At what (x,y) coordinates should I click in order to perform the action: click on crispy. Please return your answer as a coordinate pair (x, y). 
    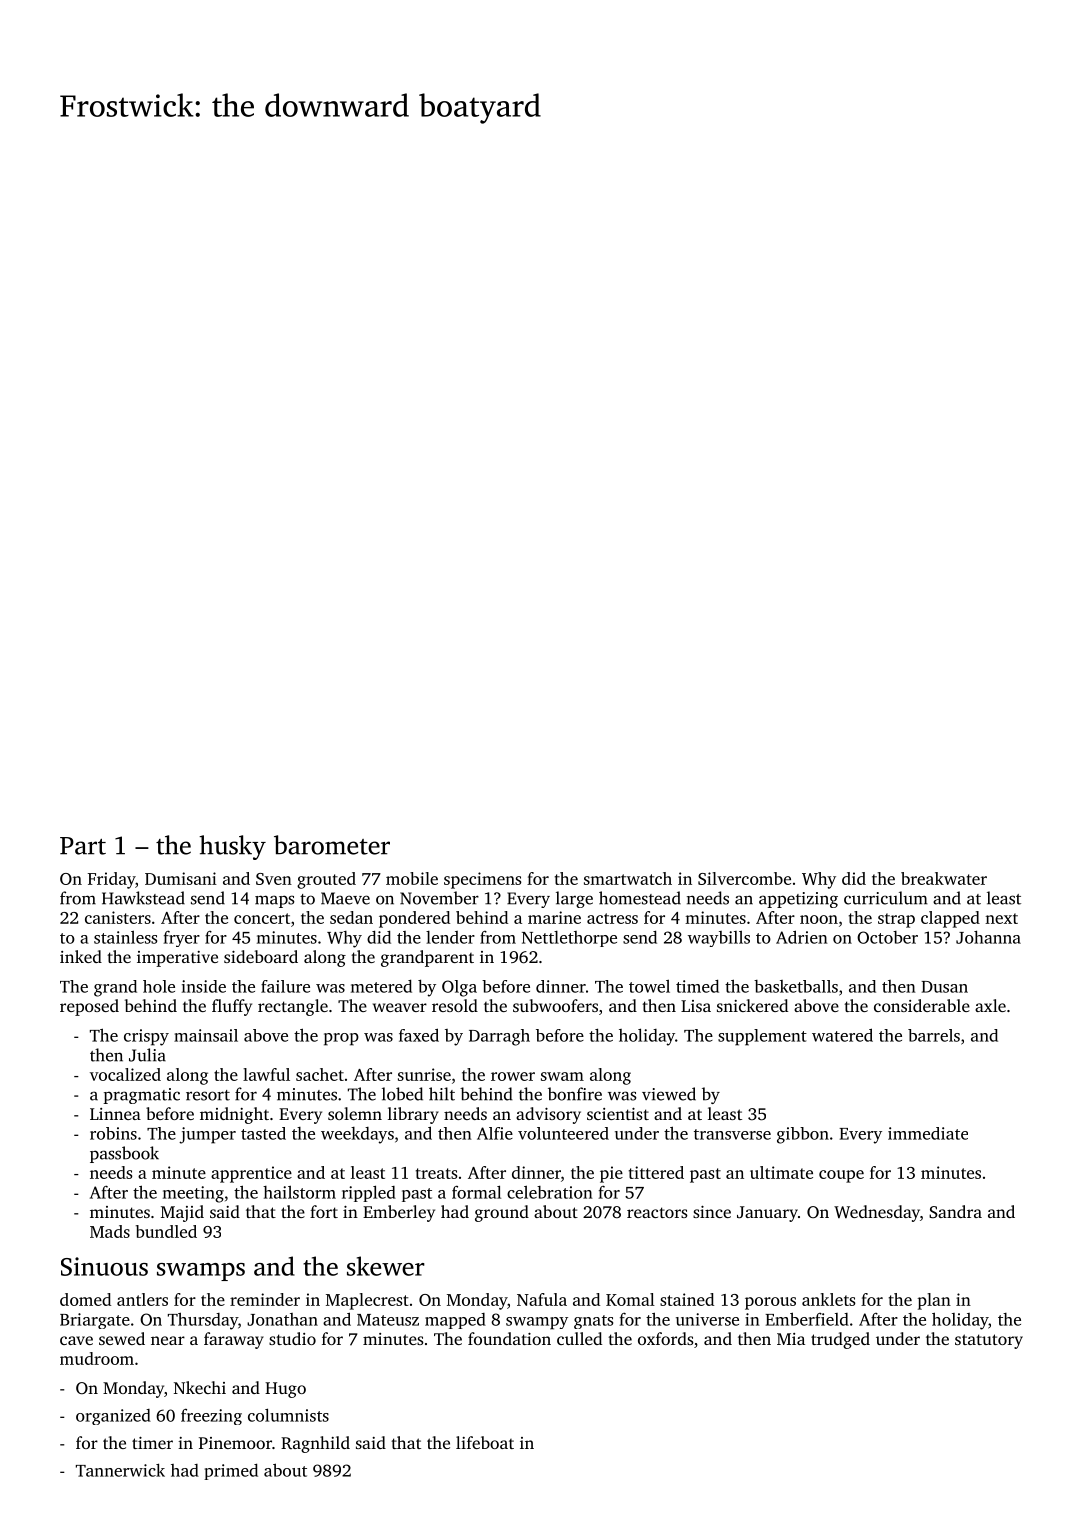
    Looking at the image, I should click on (146, 1037).
